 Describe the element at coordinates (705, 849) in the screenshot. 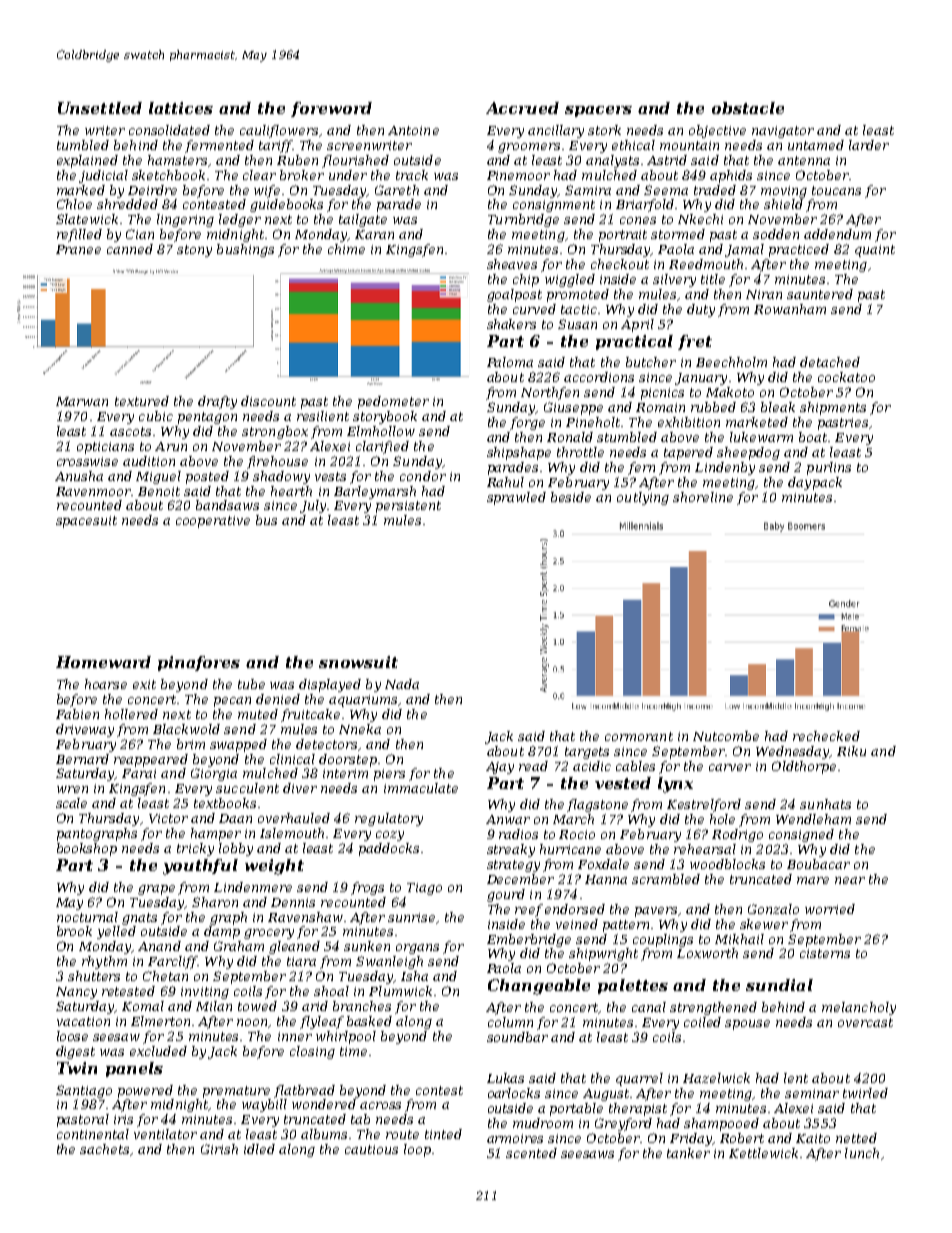

I see `rehearsal` at that location.
